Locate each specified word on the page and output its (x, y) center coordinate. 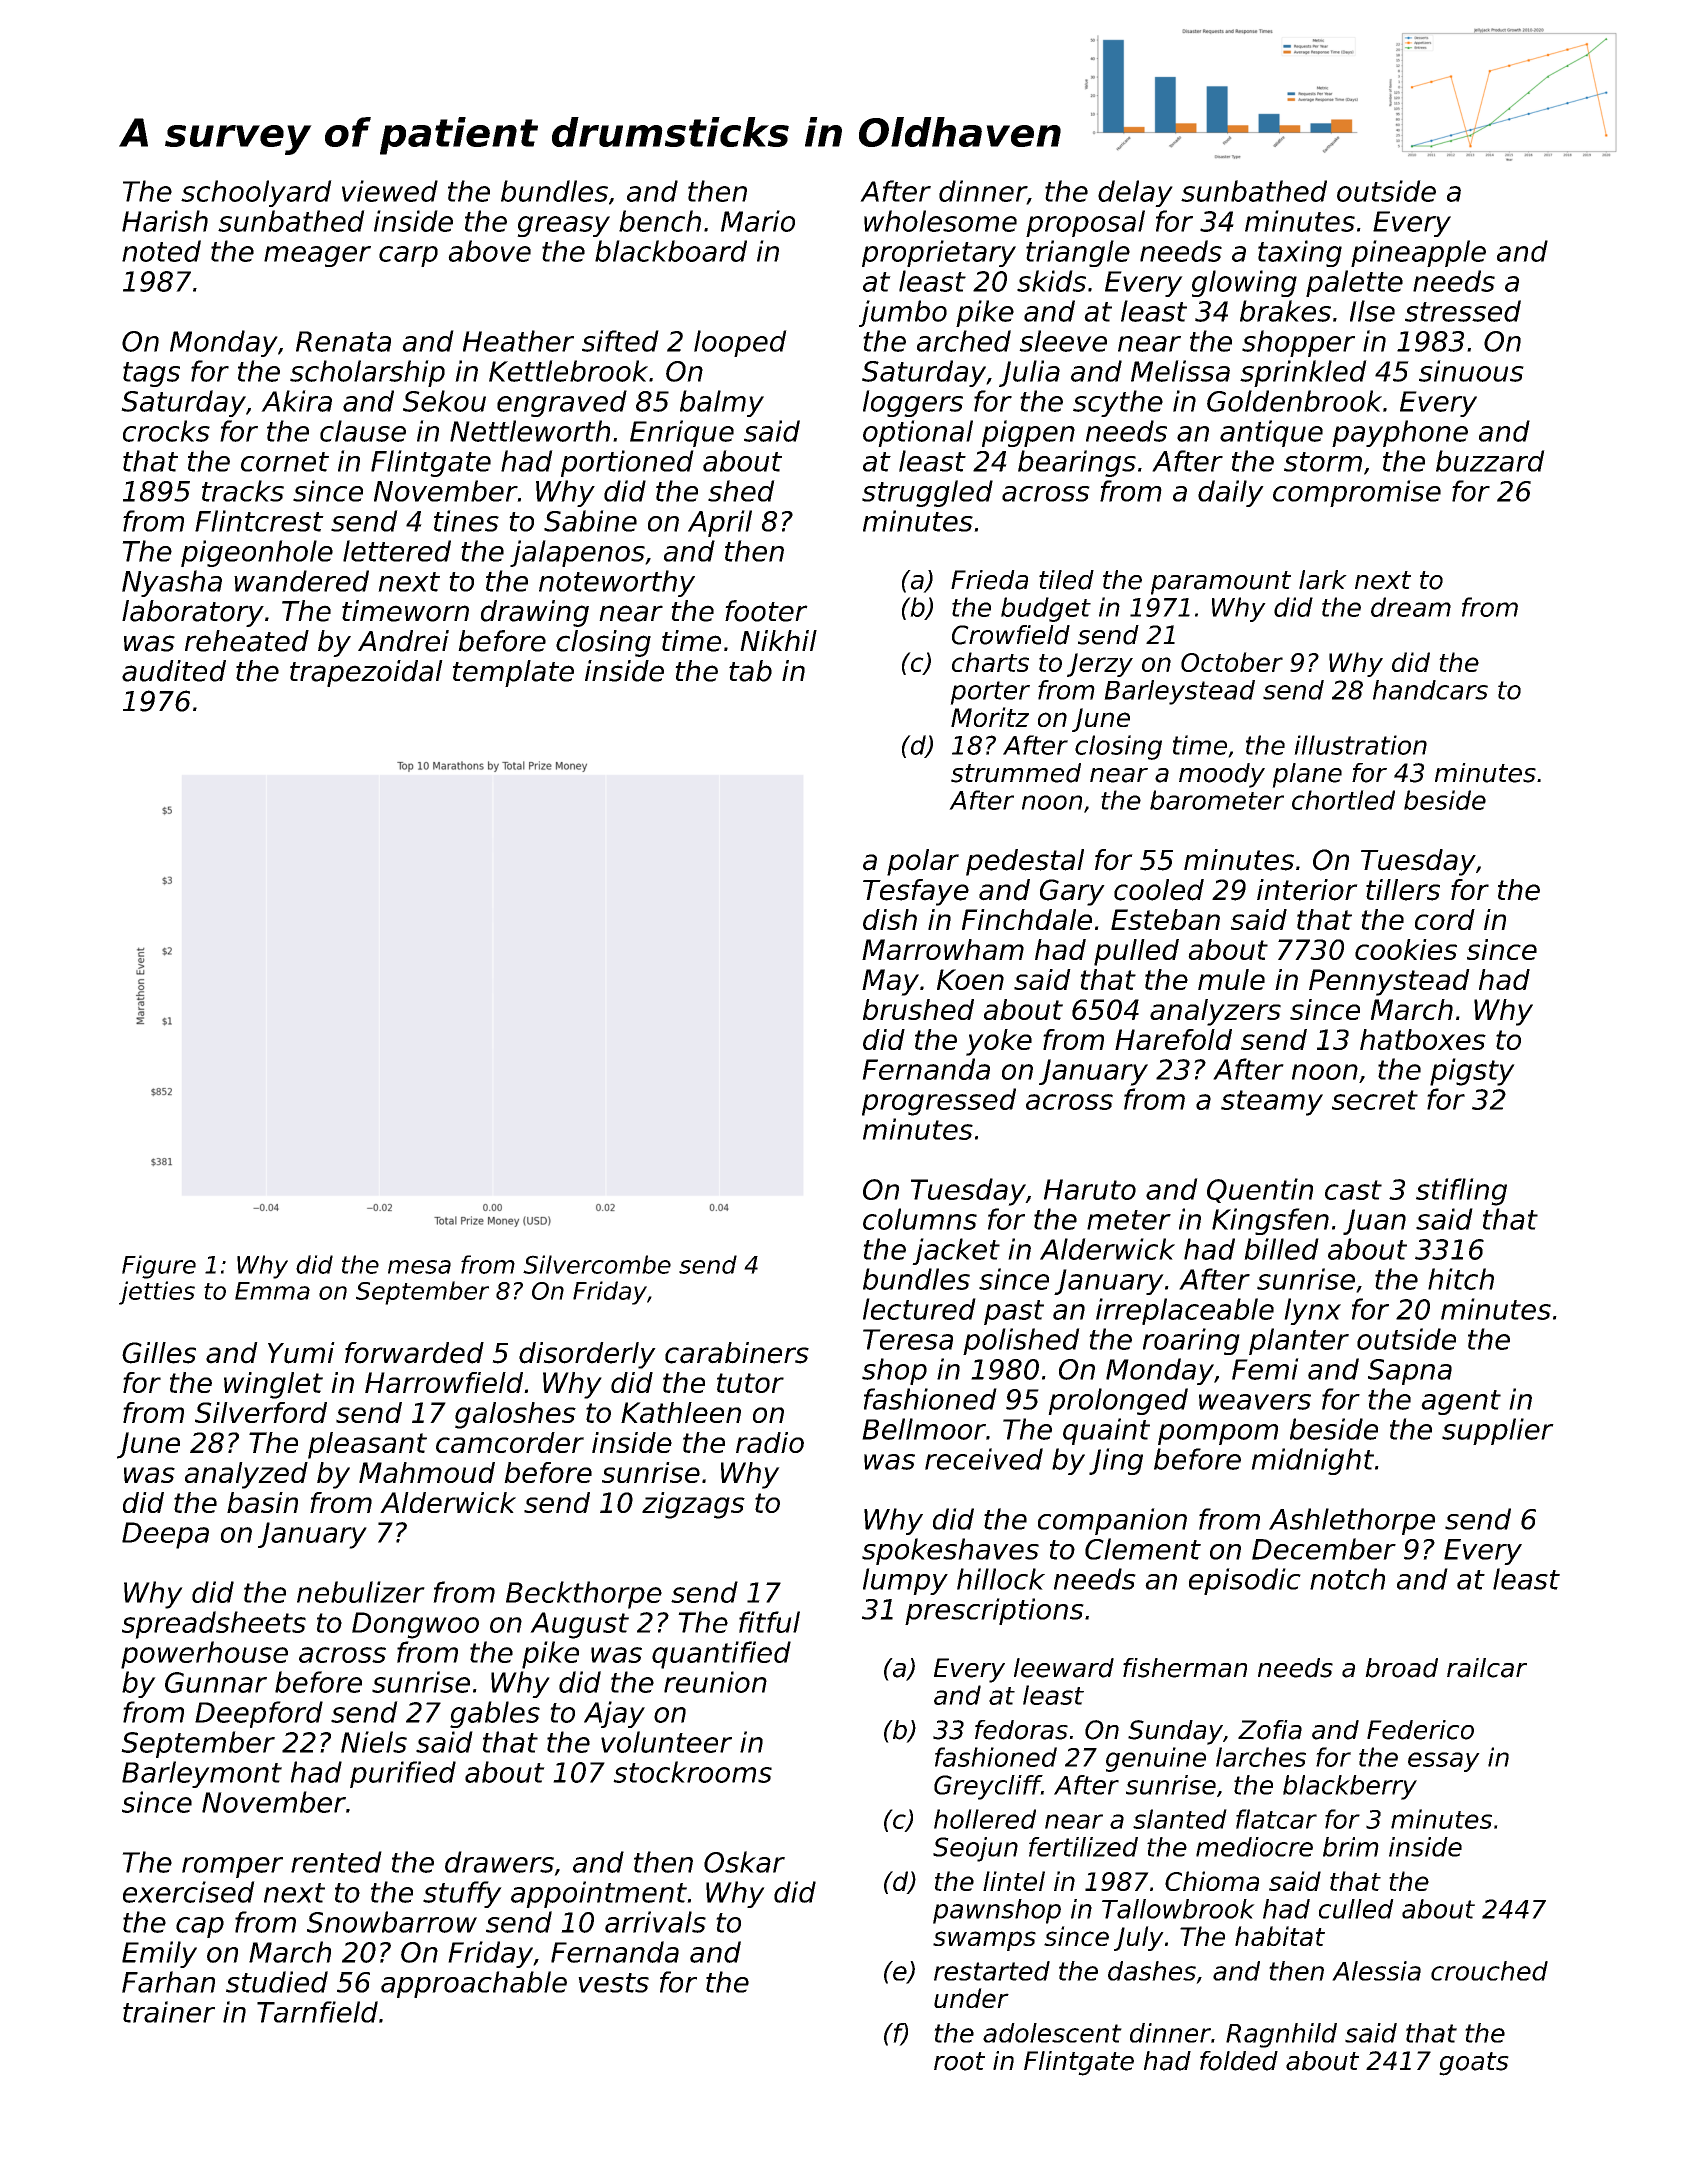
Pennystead (1389, 982)
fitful (769, 1622)
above (489, 251)
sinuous (1471, 371)
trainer (169, 2012)
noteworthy (617, 583)
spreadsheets (214, 1625)
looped (740, 343)
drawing (535, 613)
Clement (1143, 1549)
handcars (1430, 690)
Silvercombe (597, 1264)
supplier (1498, 1431)
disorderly (587, 1355)
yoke (999, 1042)
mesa (419, 1267)
